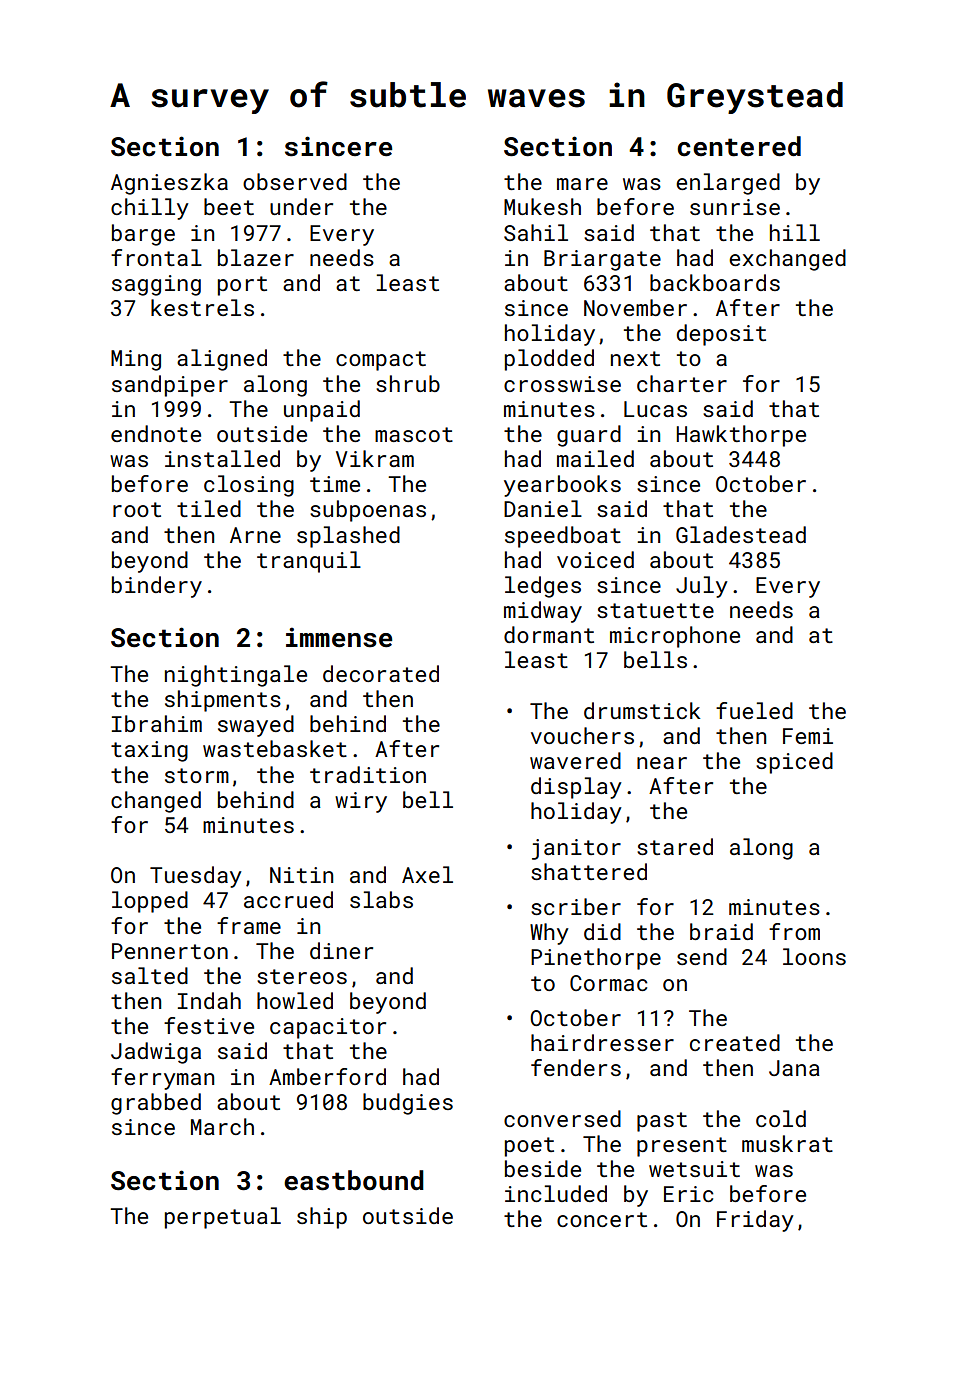  Describe the element at coordinates (562, 1118) in the screenshot. I see `conversed` at that location.
